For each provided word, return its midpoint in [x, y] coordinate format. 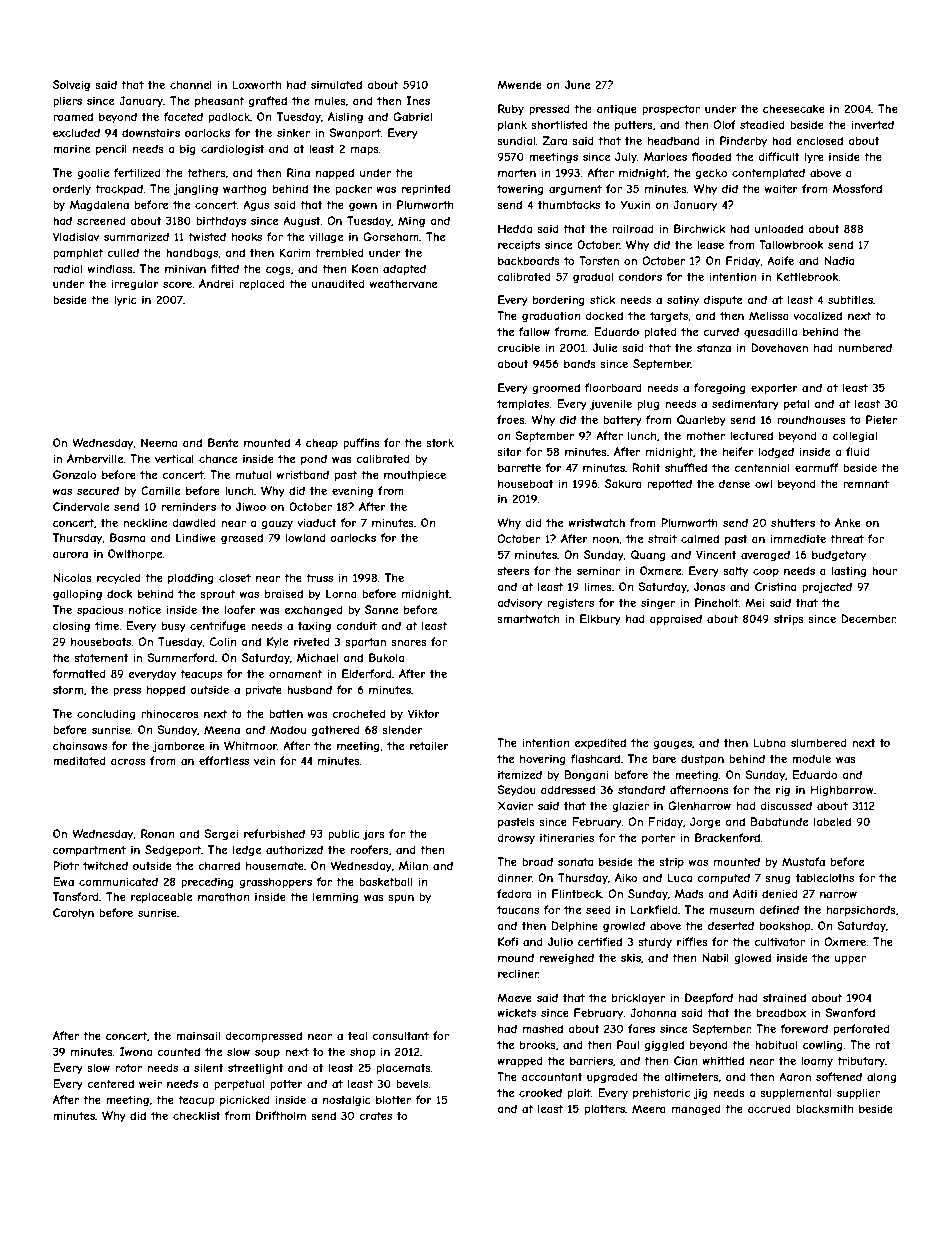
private [264, 690]
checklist [197, 1115]
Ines [418, 100]
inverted [872, 124]
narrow [838, 894]
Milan [413, 865]
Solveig [71, 85]
